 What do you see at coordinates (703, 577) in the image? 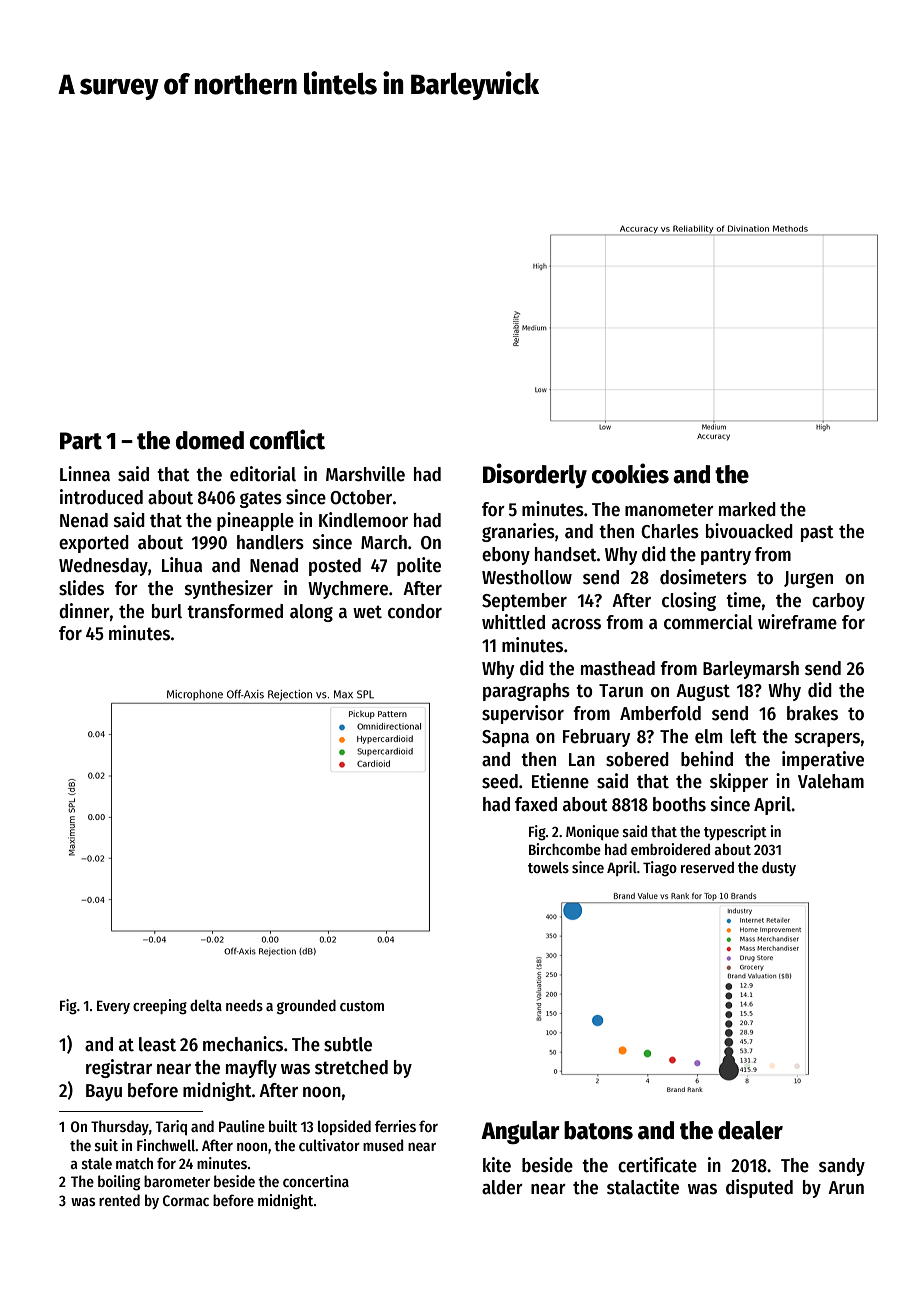
I see `dosimeters` at bounding box center [703, 577].
